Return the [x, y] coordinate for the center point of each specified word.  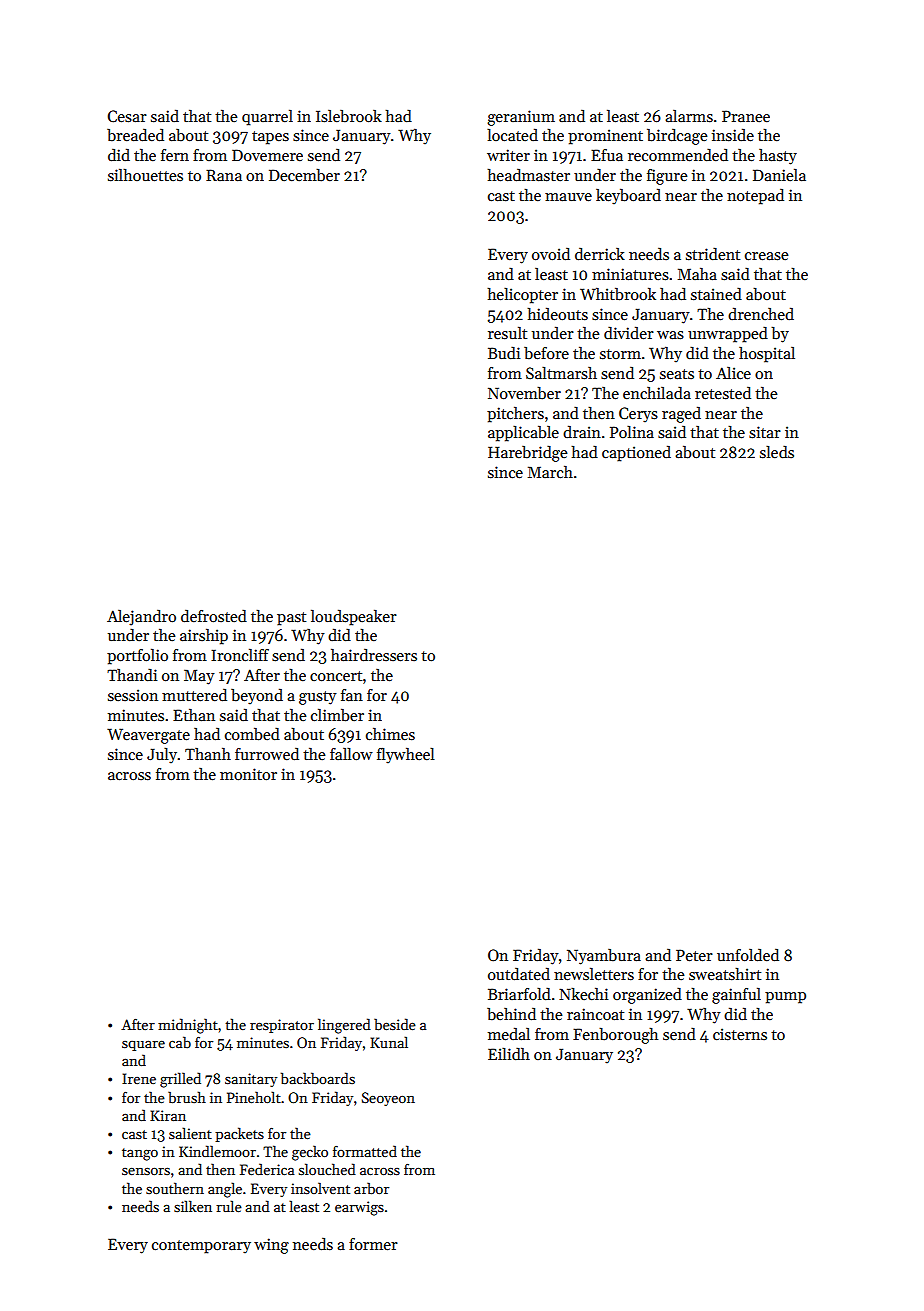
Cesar [127, 116]
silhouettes [145, 175]
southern [175, 1188]
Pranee [746, 116]
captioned [636, 453]
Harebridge [528, 453]
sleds [777, 451]
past [291, 619]
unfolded [748, 954]
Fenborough [615, 1036]
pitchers [515, 414]
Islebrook [349, 116]
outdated [519, 973]
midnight [188, 1026]
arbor [371, 1188]
